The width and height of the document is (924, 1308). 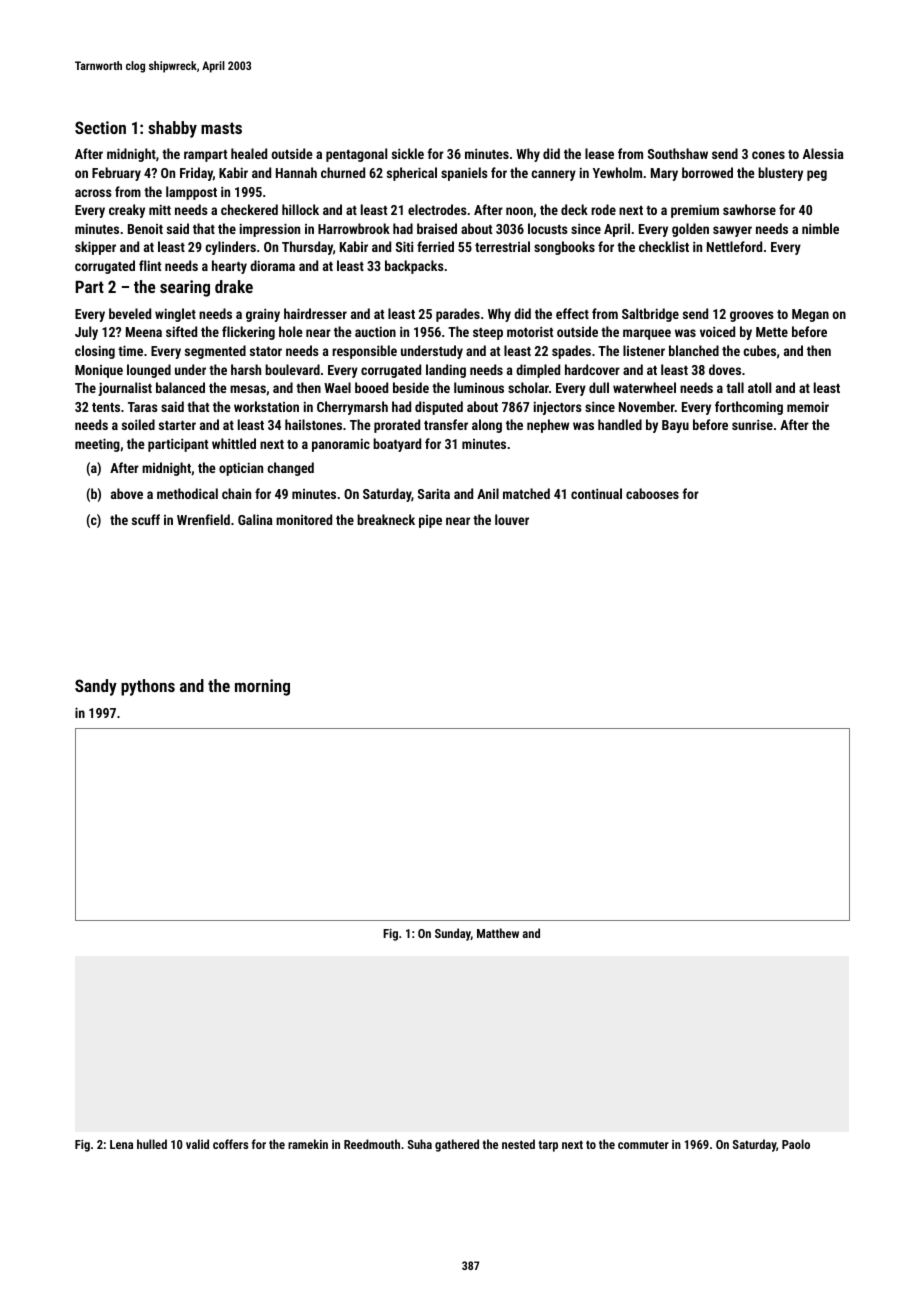 I want to click on Wrenfield, so click(x=203, y=519).
